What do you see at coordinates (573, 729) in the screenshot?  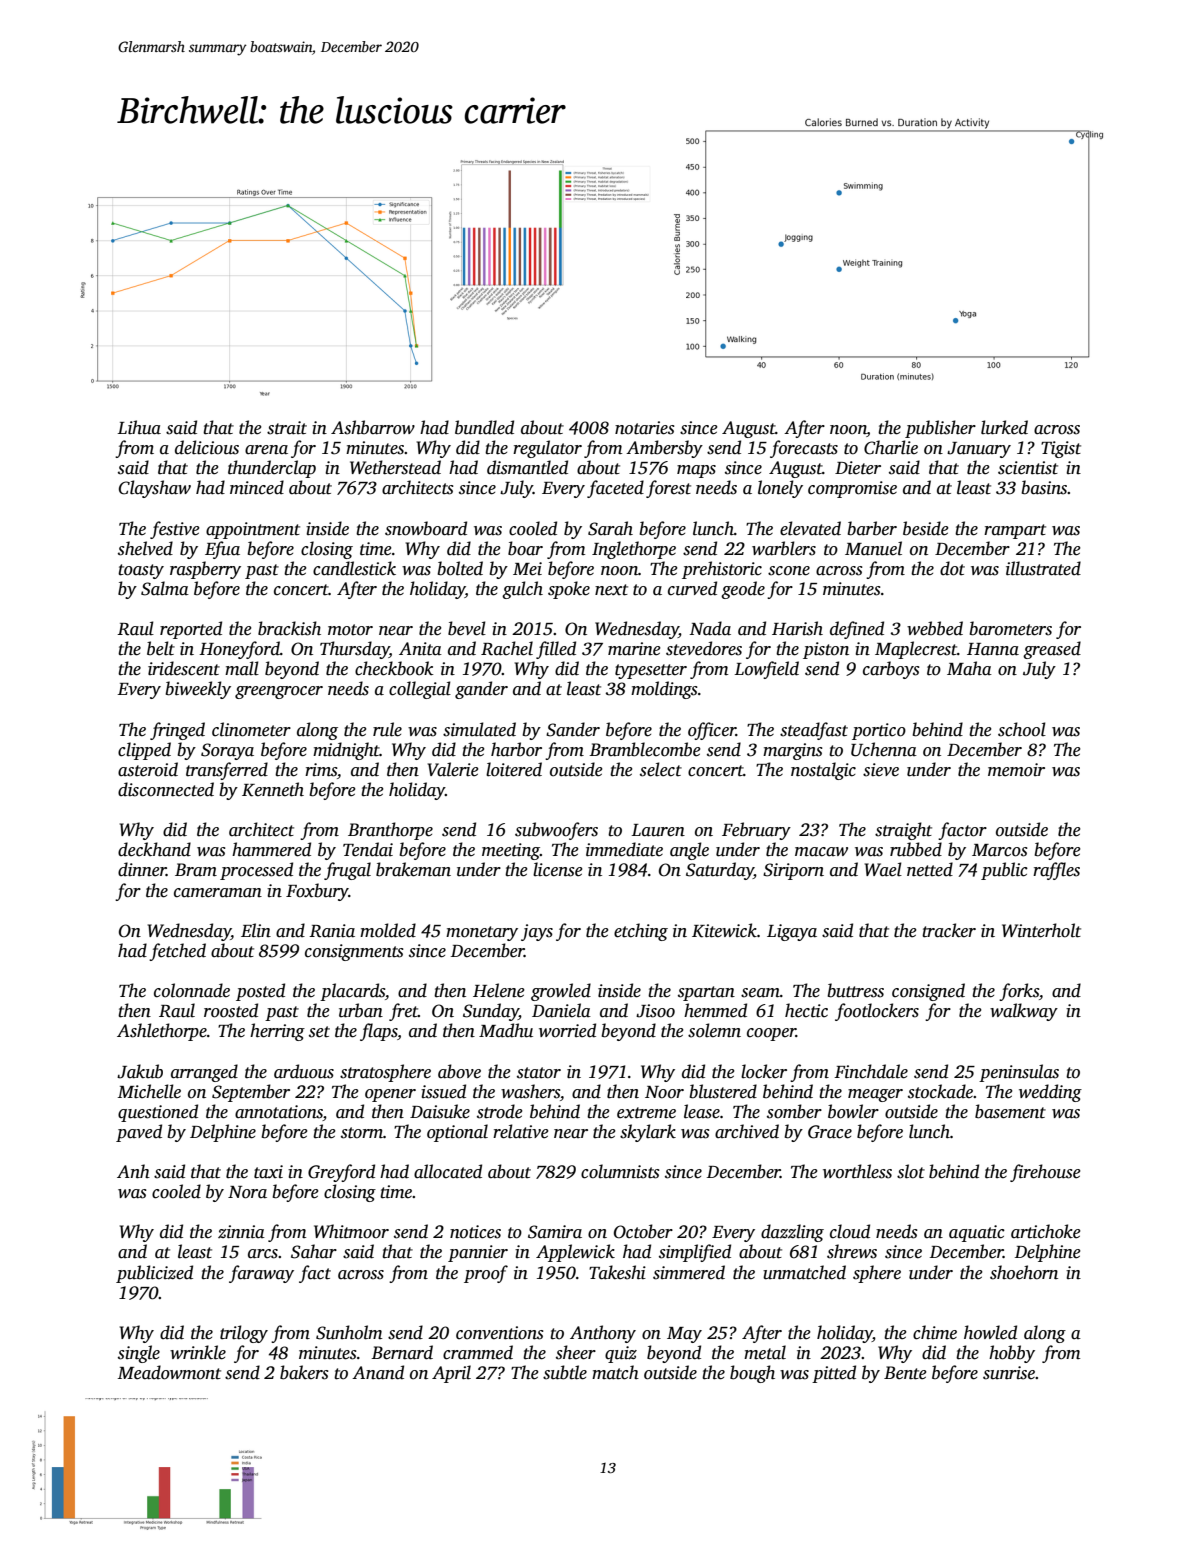 I see `Sander` at bounding box center [573, 729].
